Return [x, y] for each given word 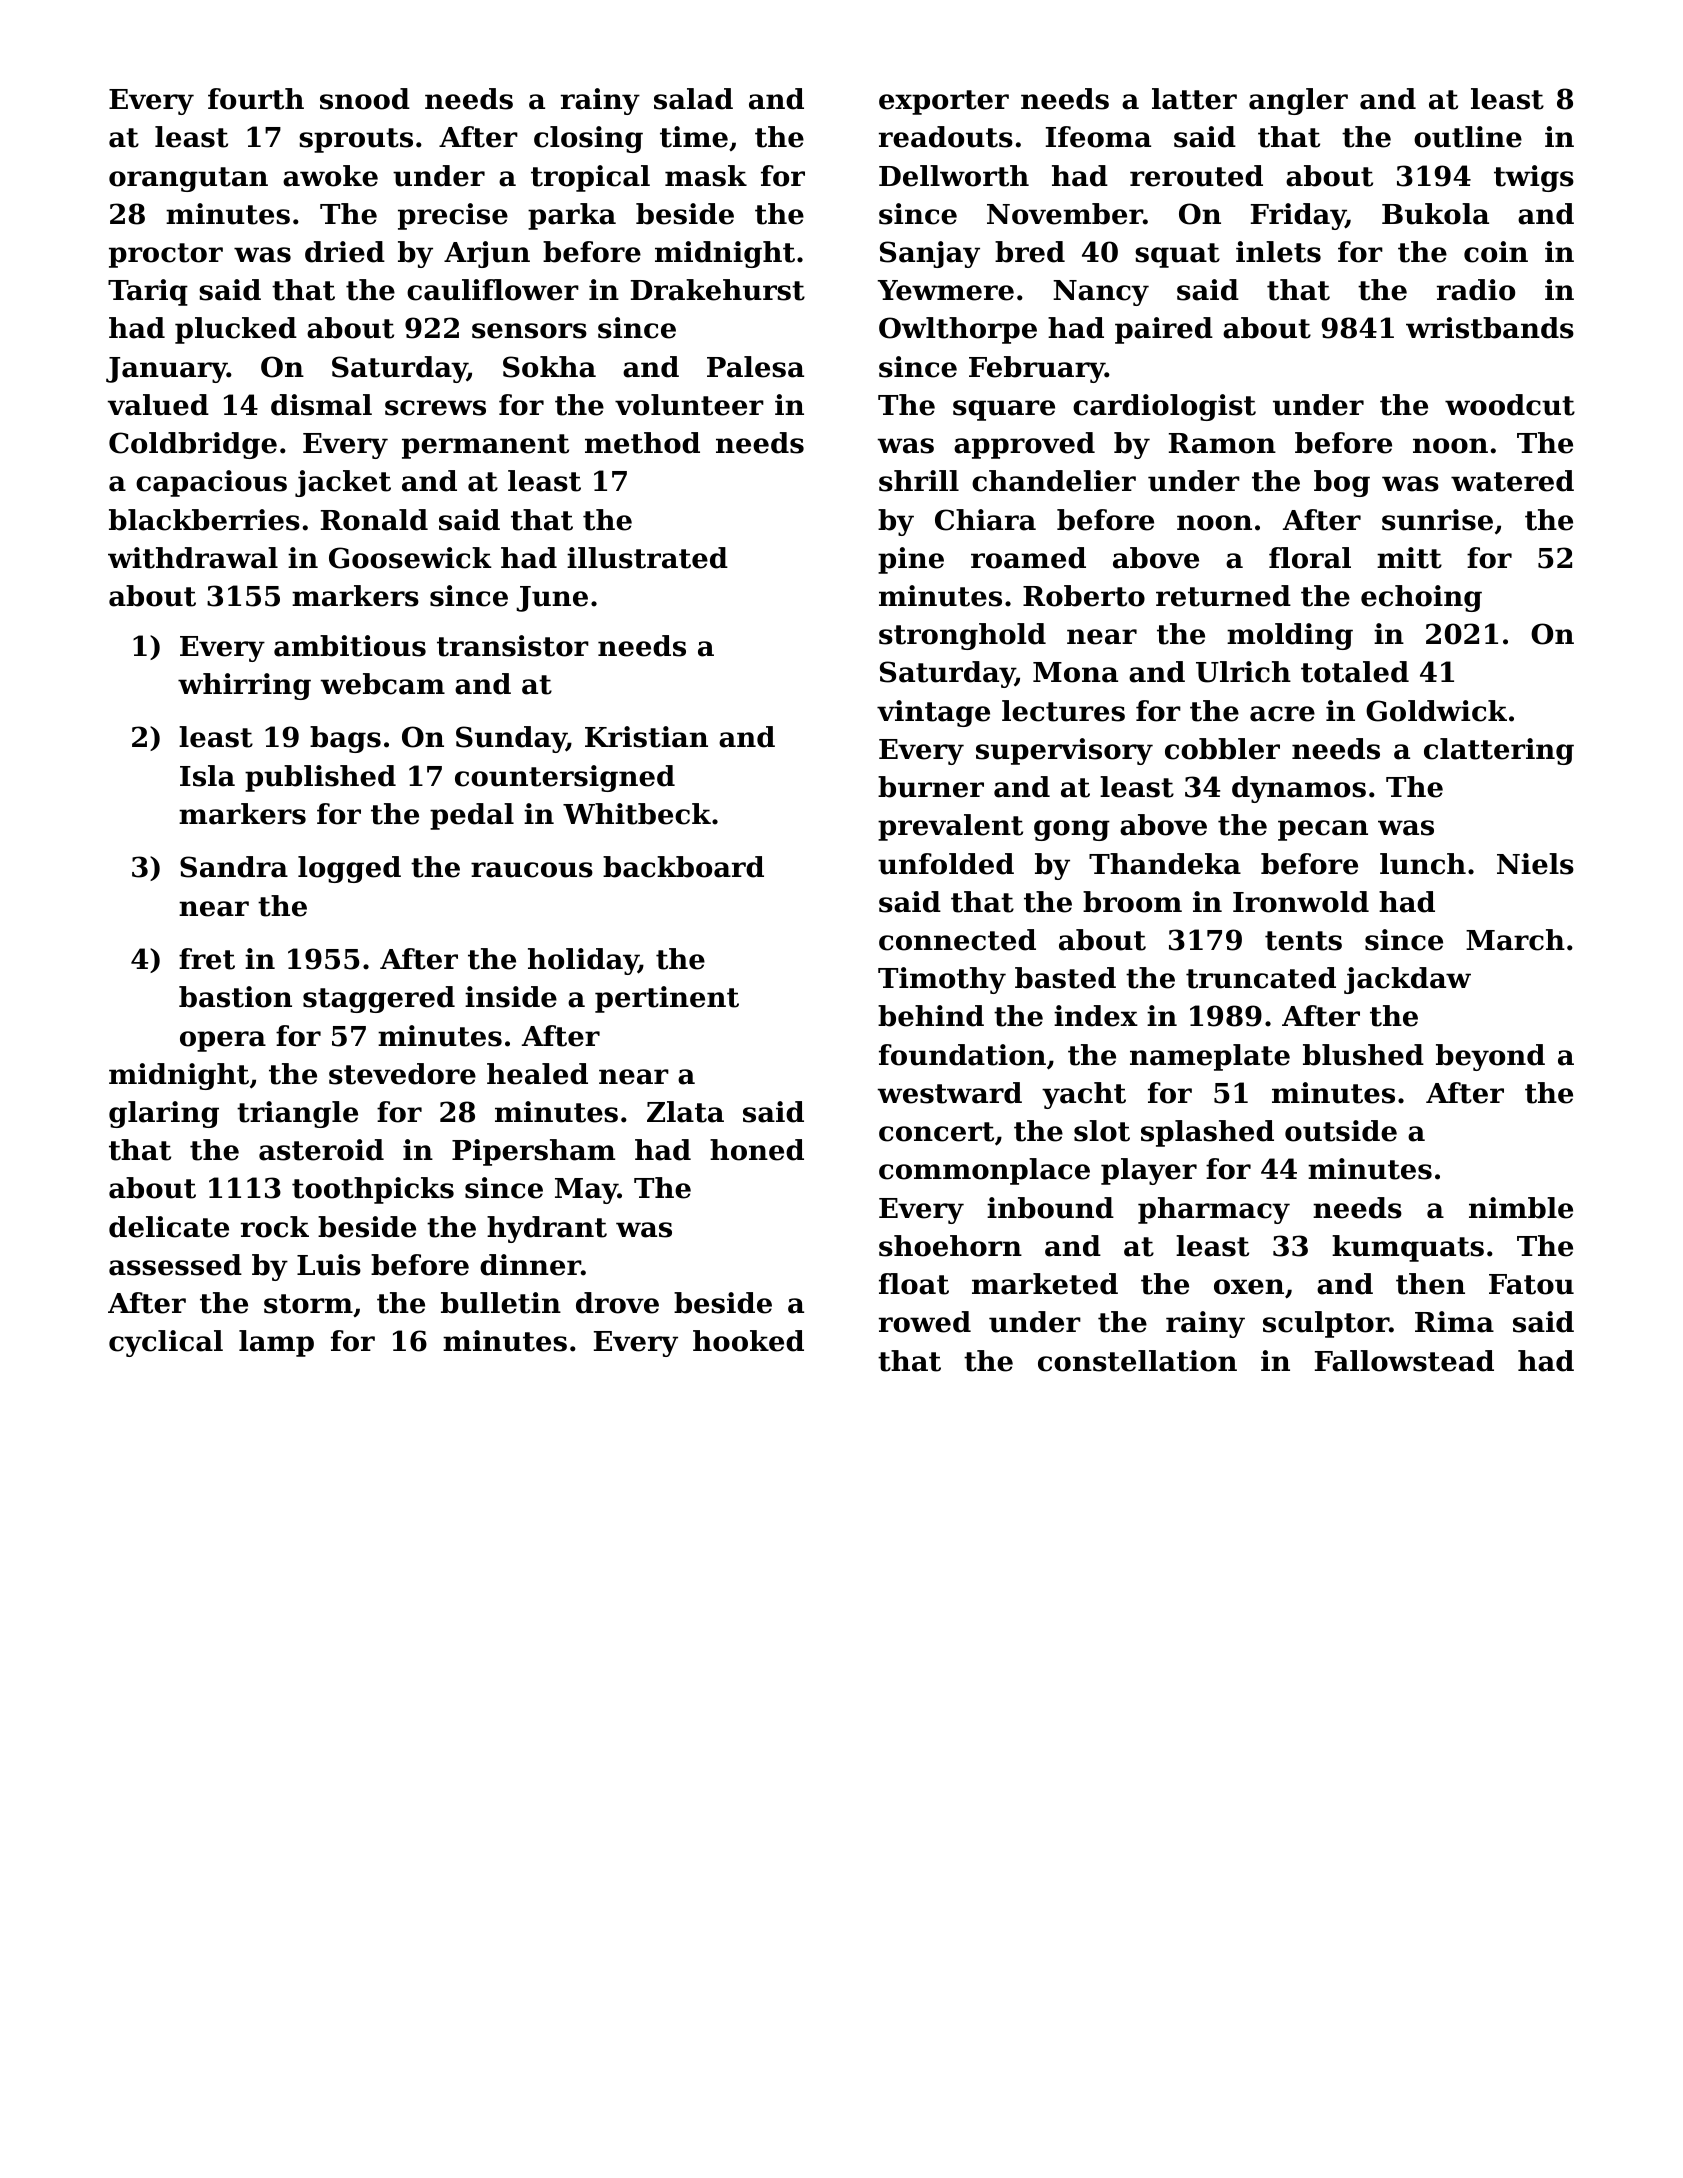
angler [1298, 101]
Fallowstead [1404, 1361]
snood [365, 99]
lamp [276, 1343]
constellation [1137, 1361]
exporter [944, 102]
